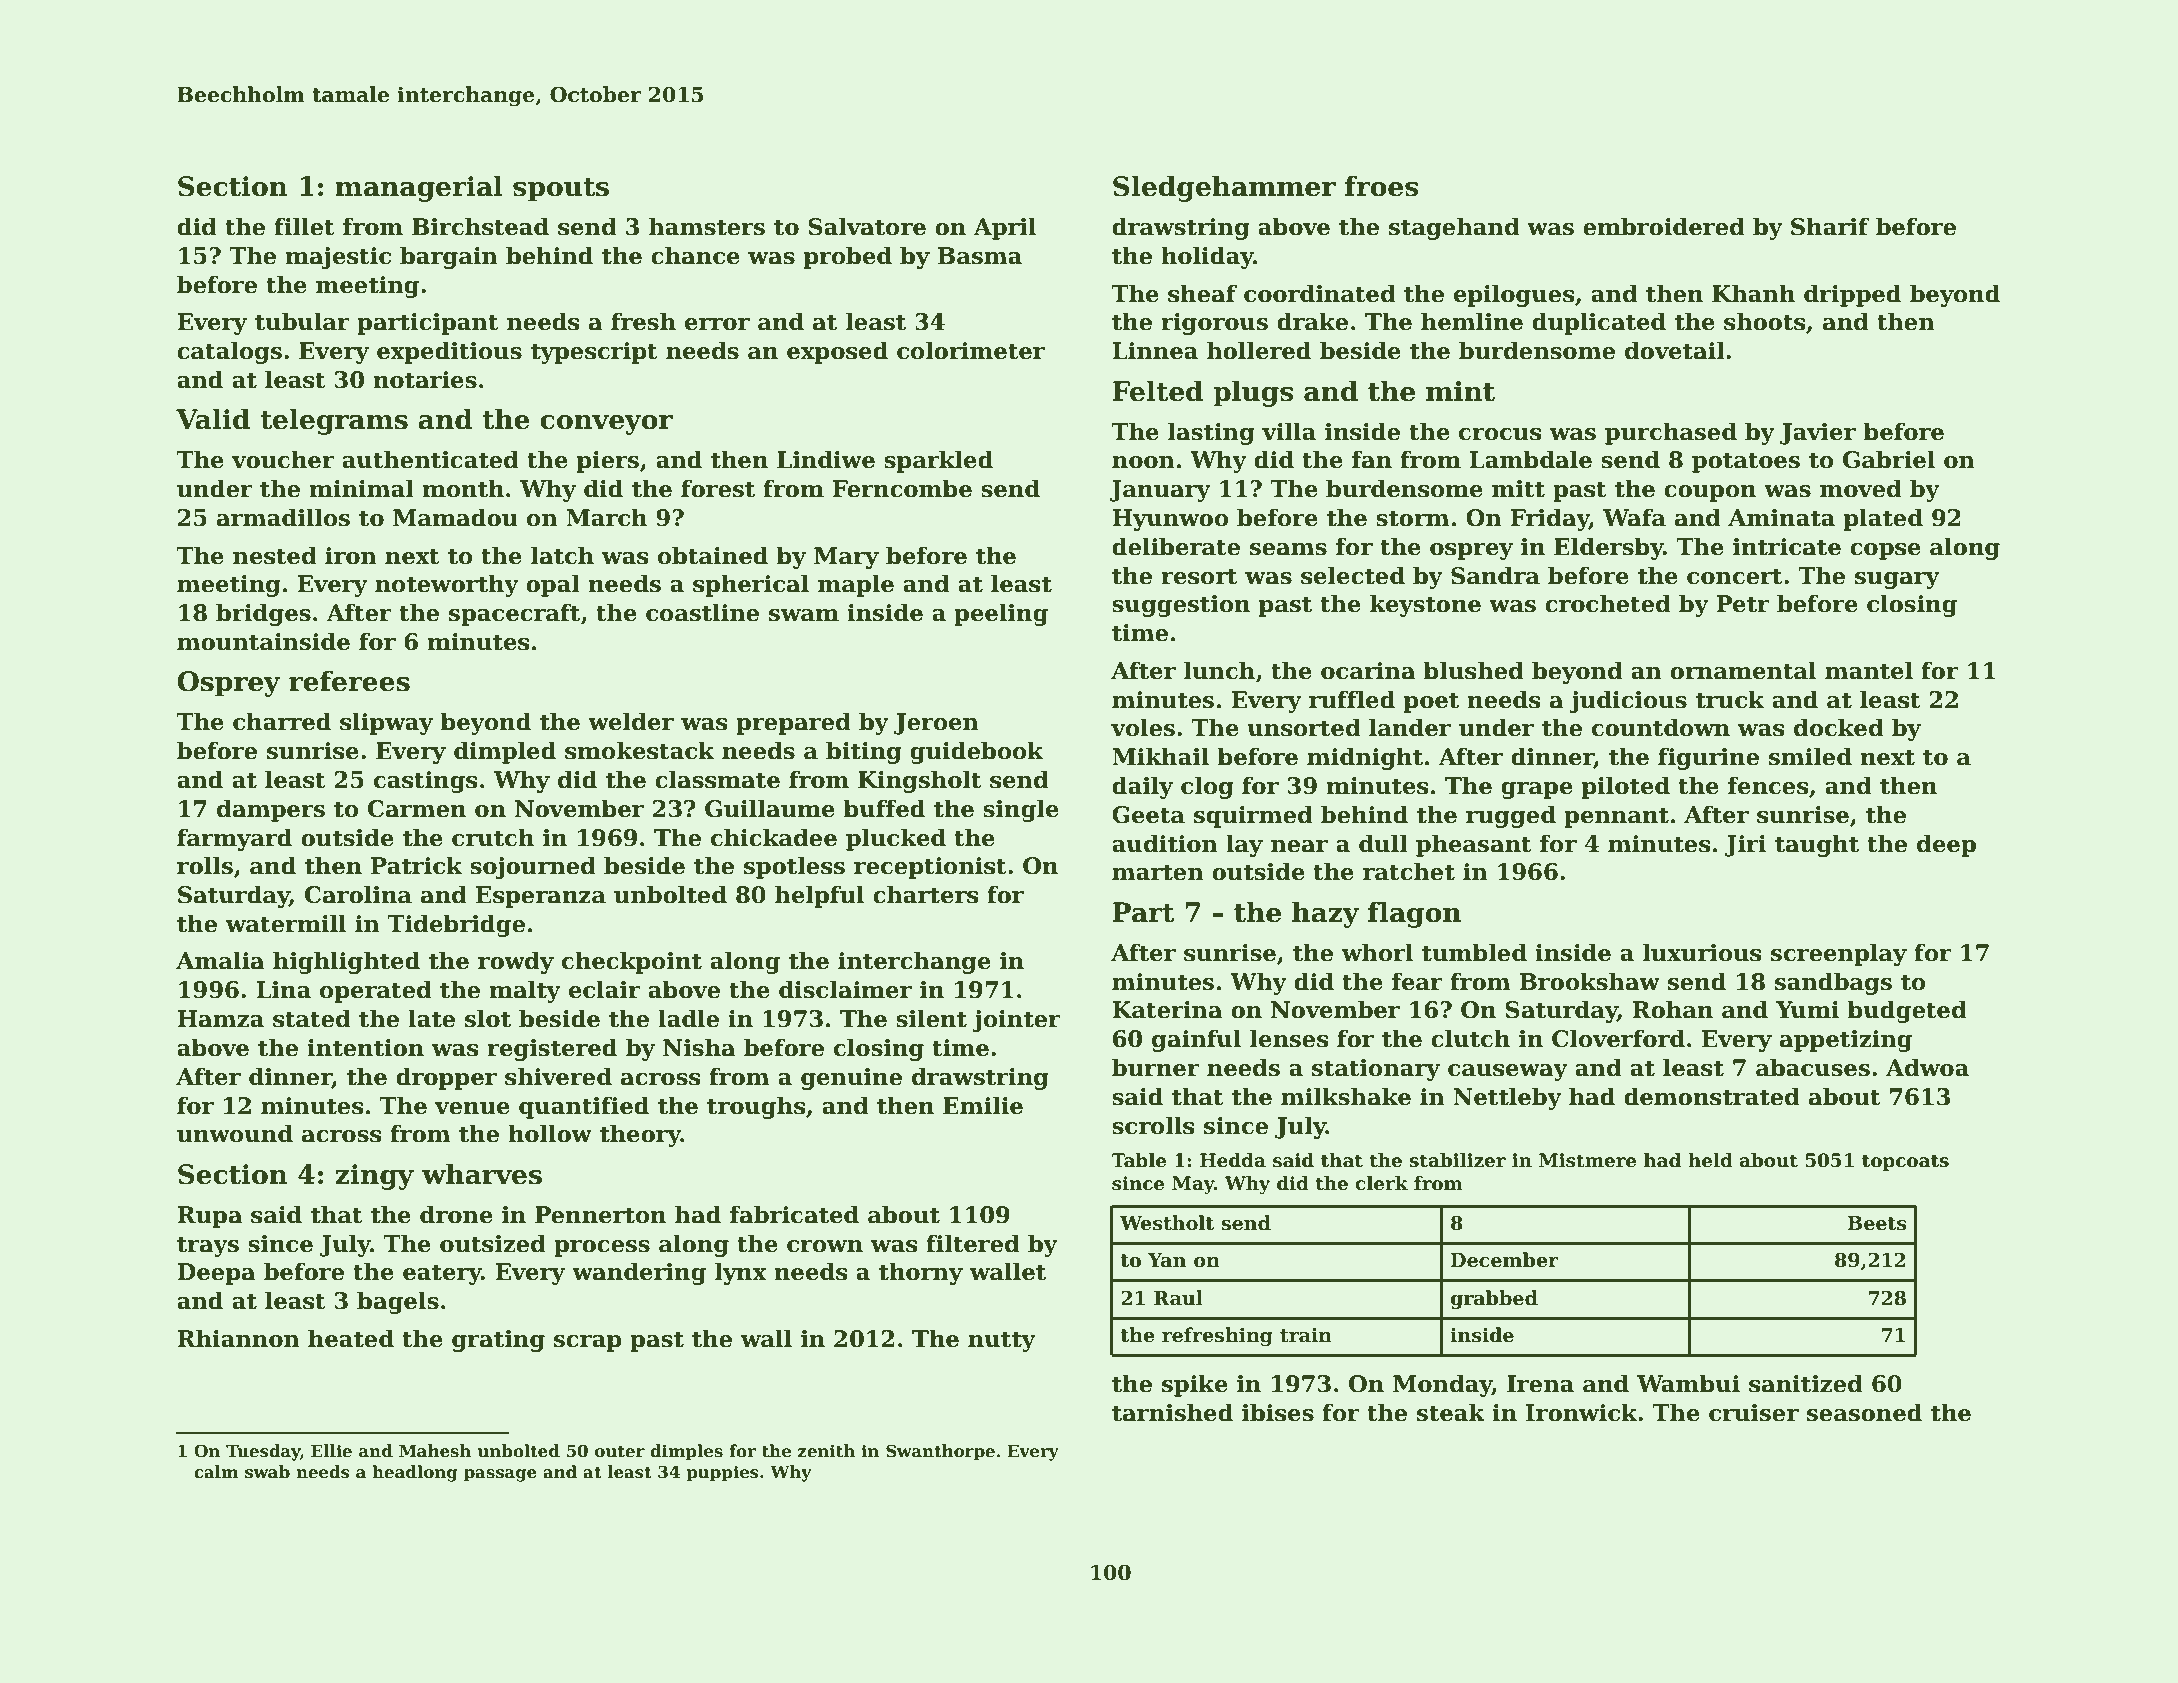 This document has width=2178, height=1683. I want to click on thorny, so click(921, 1273).
